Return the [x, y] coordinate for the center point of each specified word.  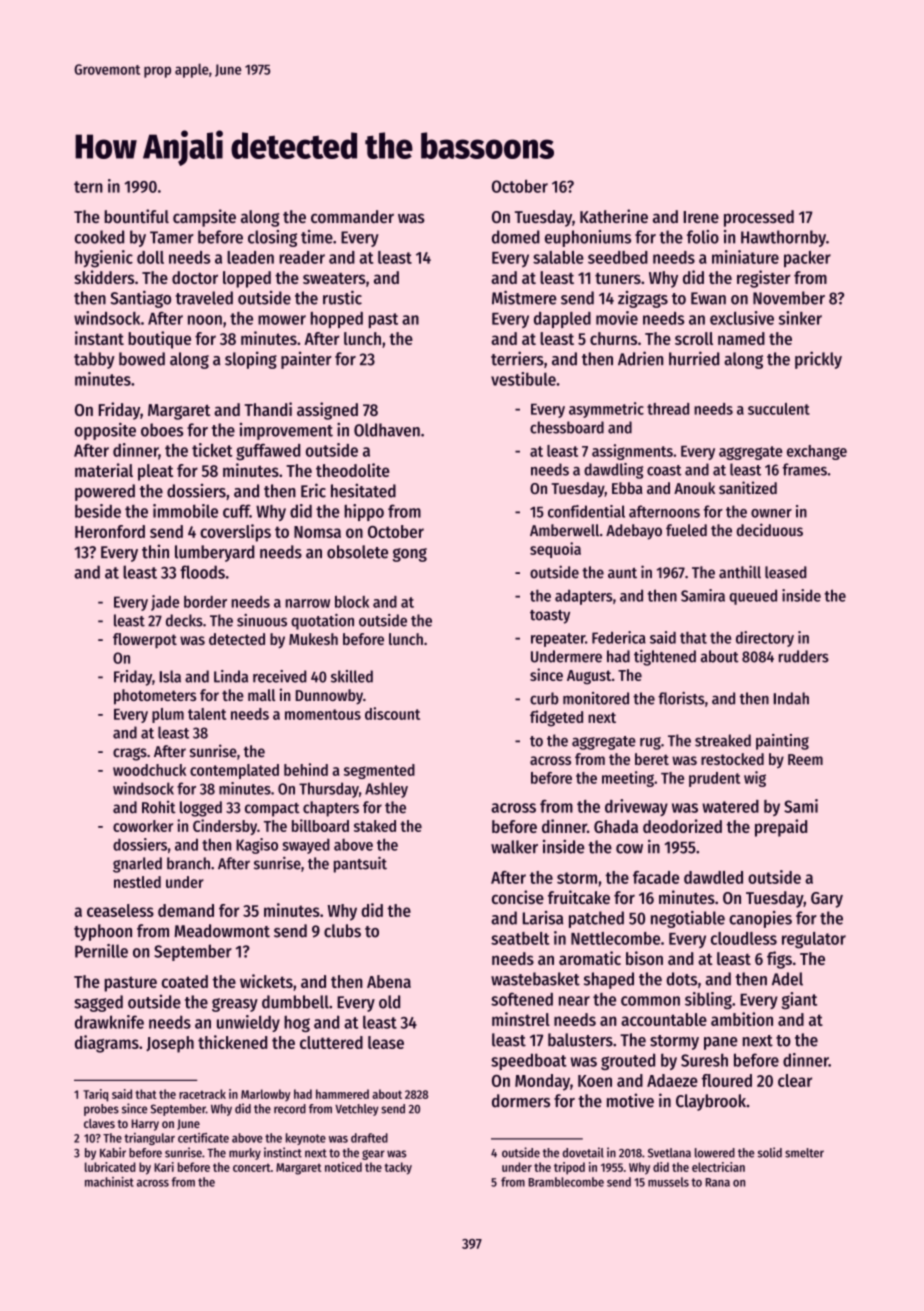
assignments [632, 452]
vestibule [523, 379]
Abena [389, 981]
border [205, 602]
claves [99, 1123]
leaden [250, 257]
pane [721, 1043]
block [352, 602]
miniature [745, 257]
